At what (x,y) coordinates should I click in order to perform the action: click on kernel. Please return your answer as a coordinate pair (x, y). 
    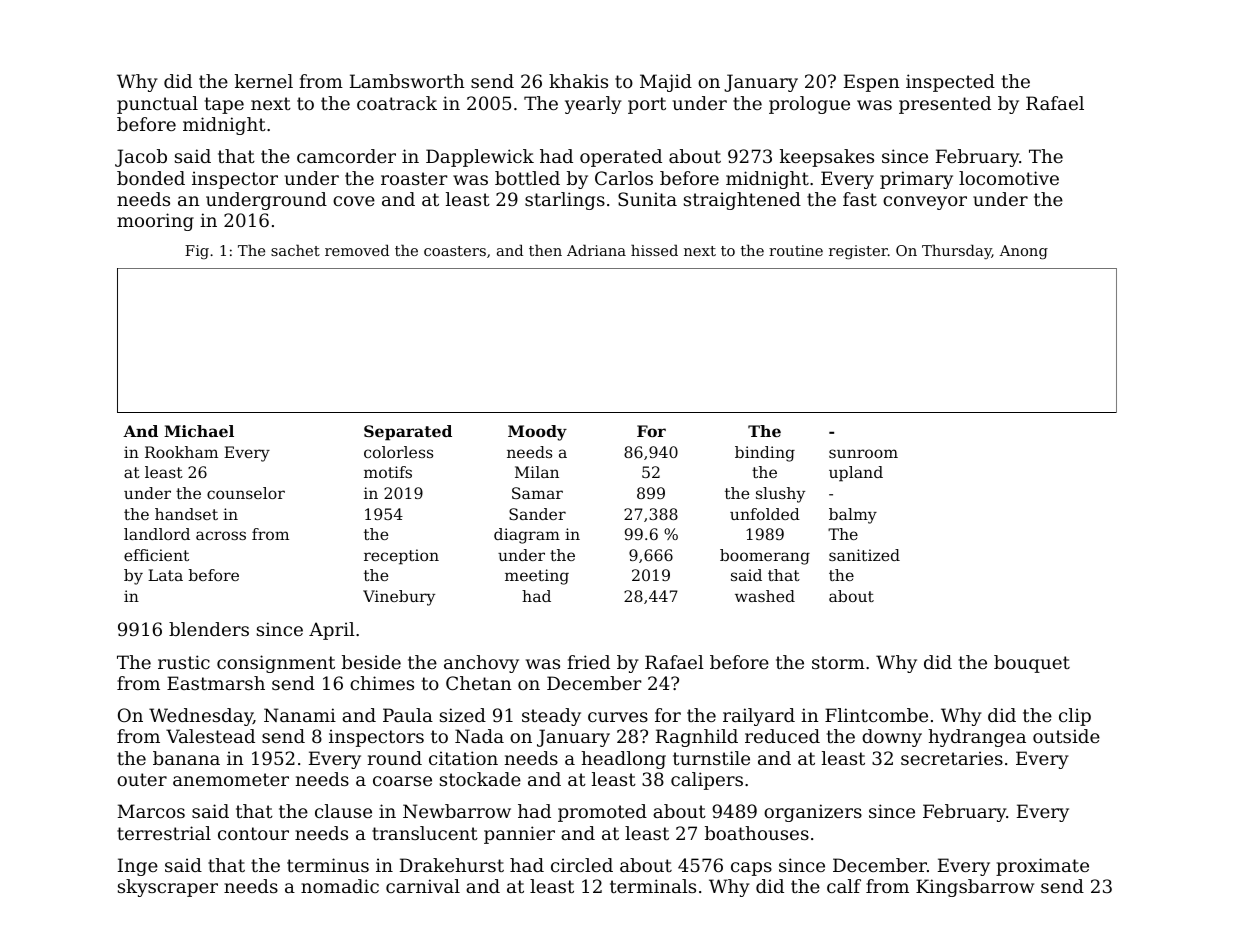
    Looking at the image, I should click on (264, 81).
